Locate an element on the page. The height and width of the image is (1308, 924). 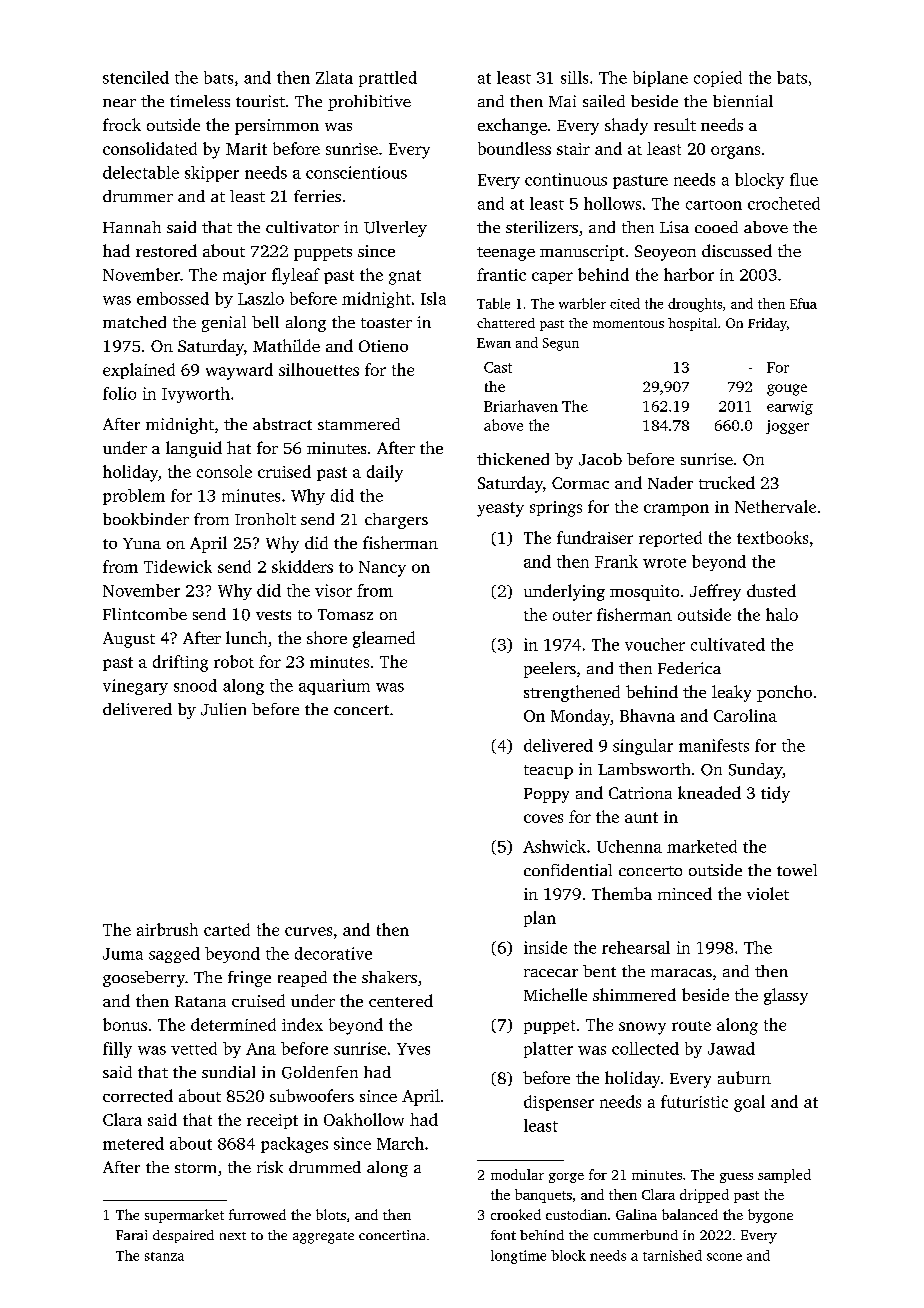
copied is located at coordinates (718, 79).
